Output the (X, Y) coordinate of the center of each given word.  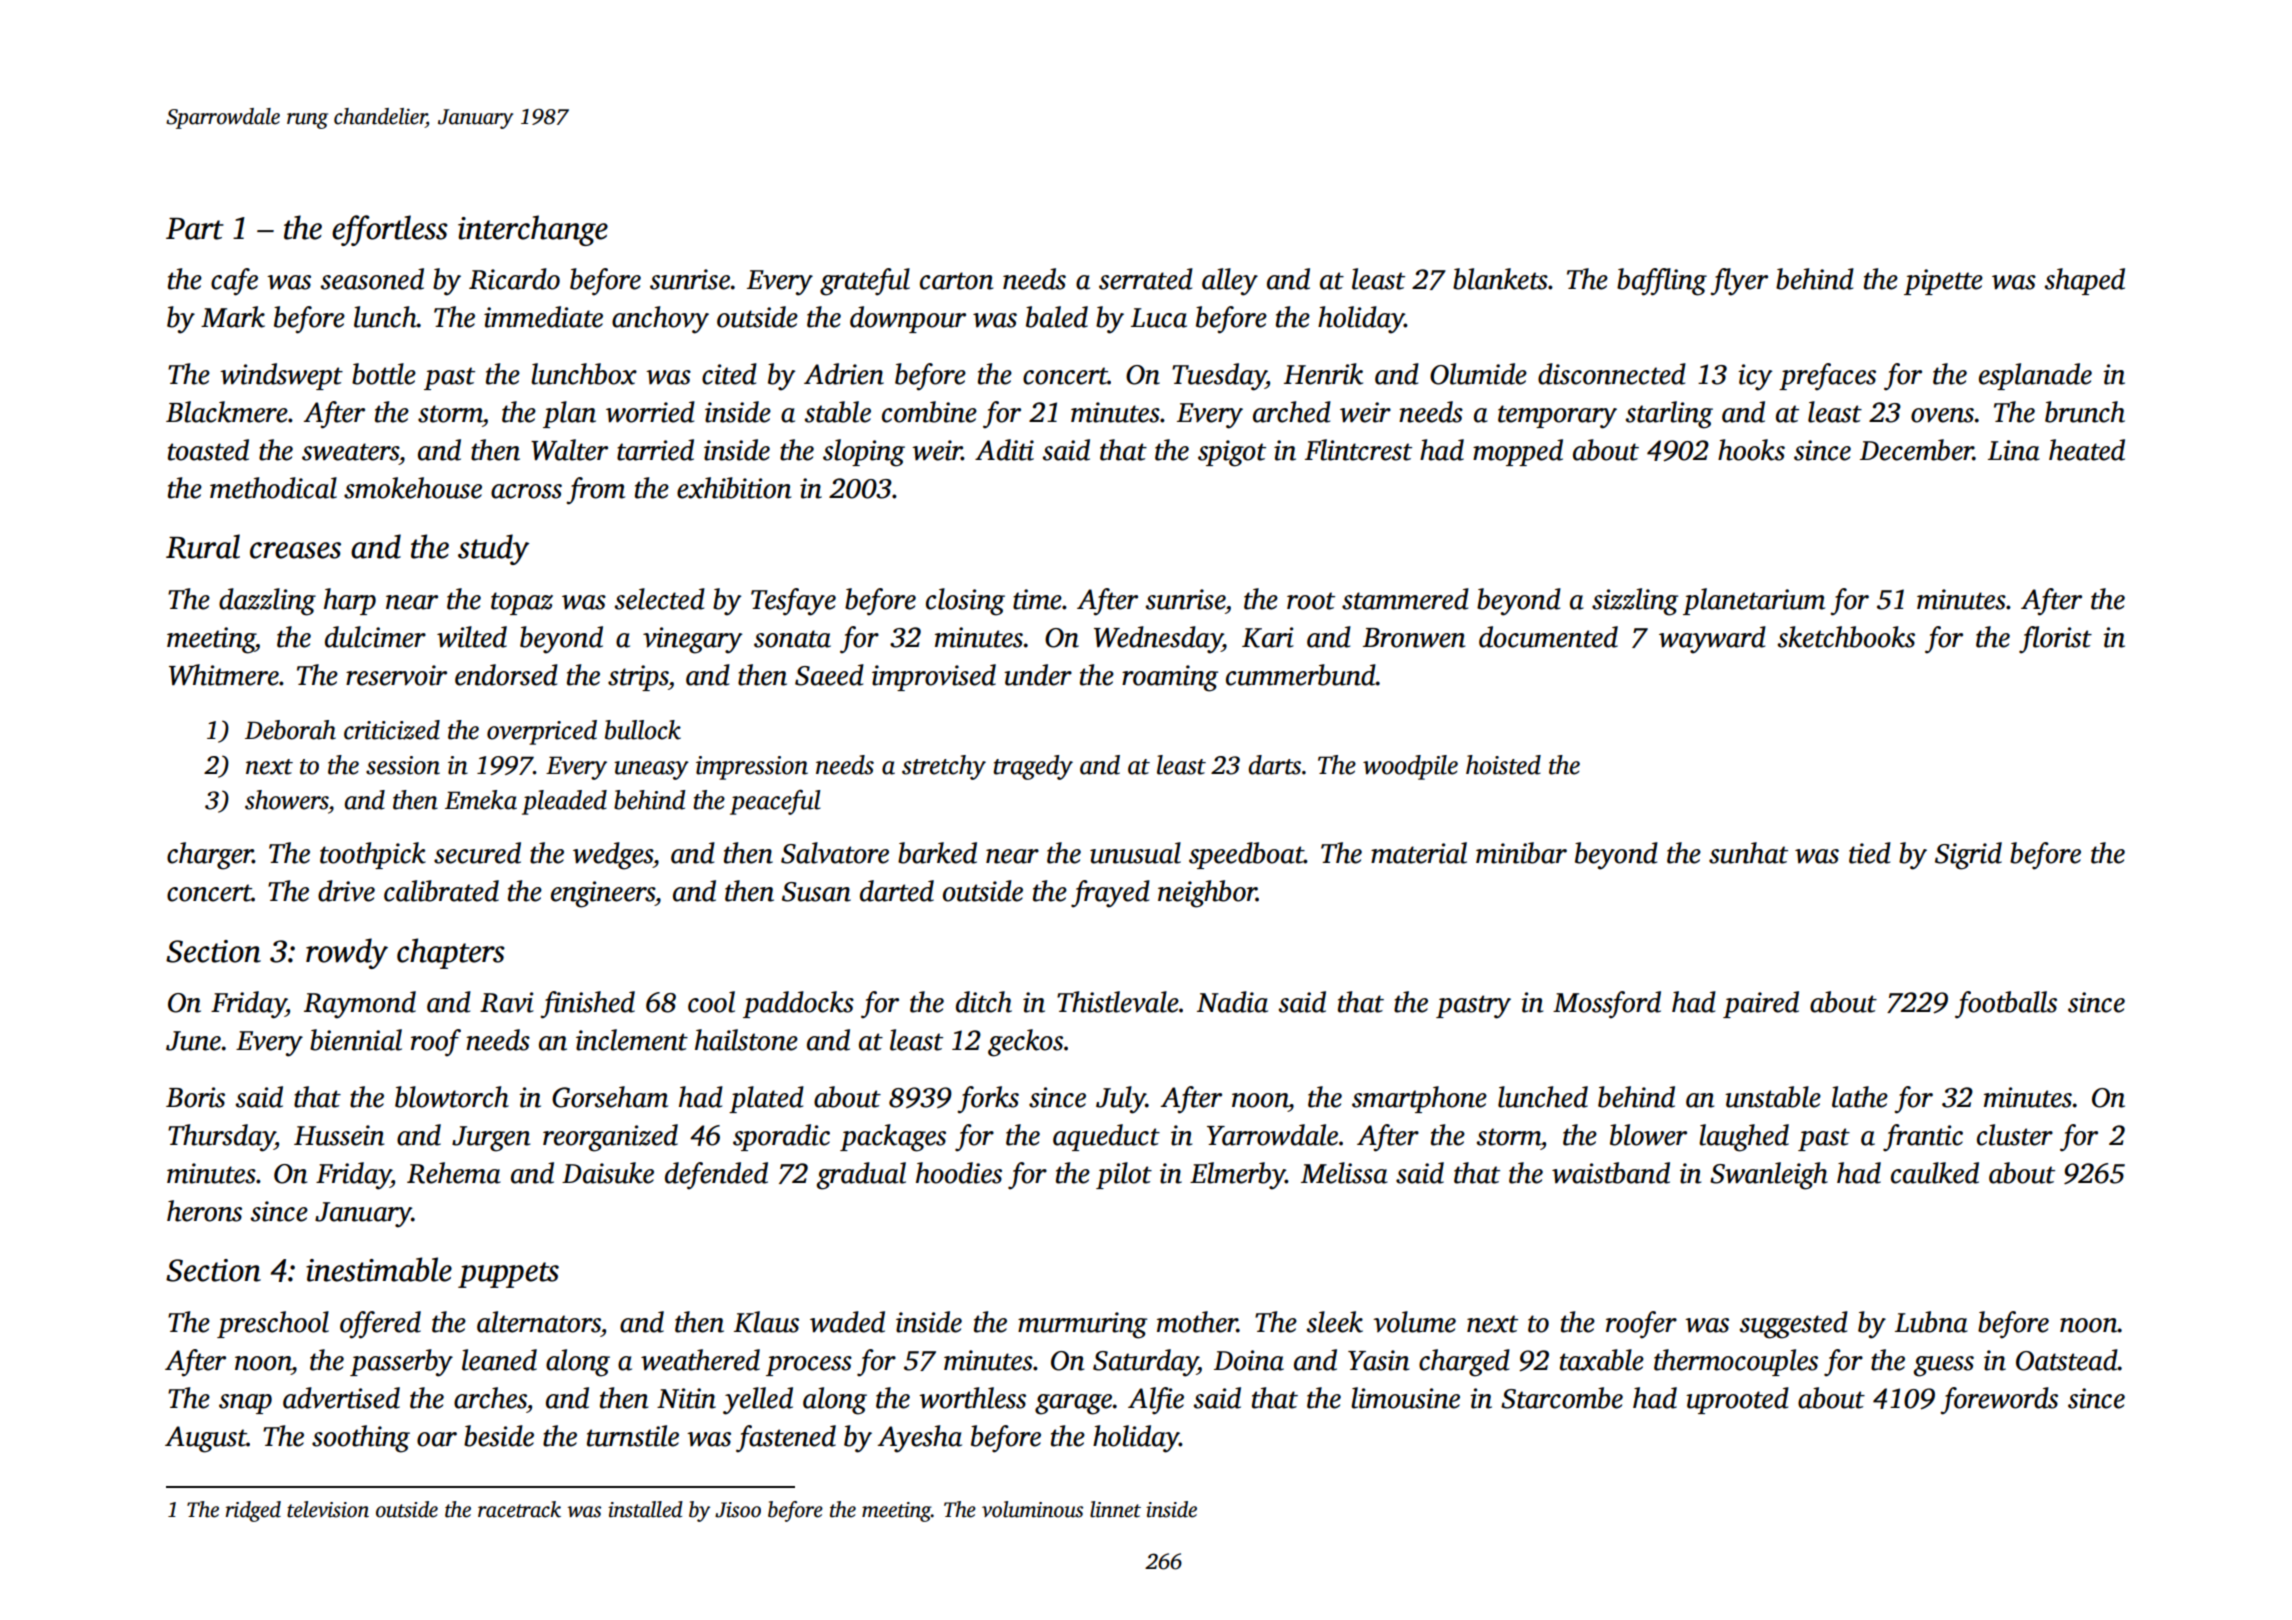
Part (195, 229)
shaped (2084, 281)
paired (1761, 1004)
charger (210, 856)
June (193, 1041)
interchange (533, 230)
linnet (1115, 1509)
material (1419, 853)
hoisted (1503, 765)
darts (1275, 765)
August (206, 1439)
